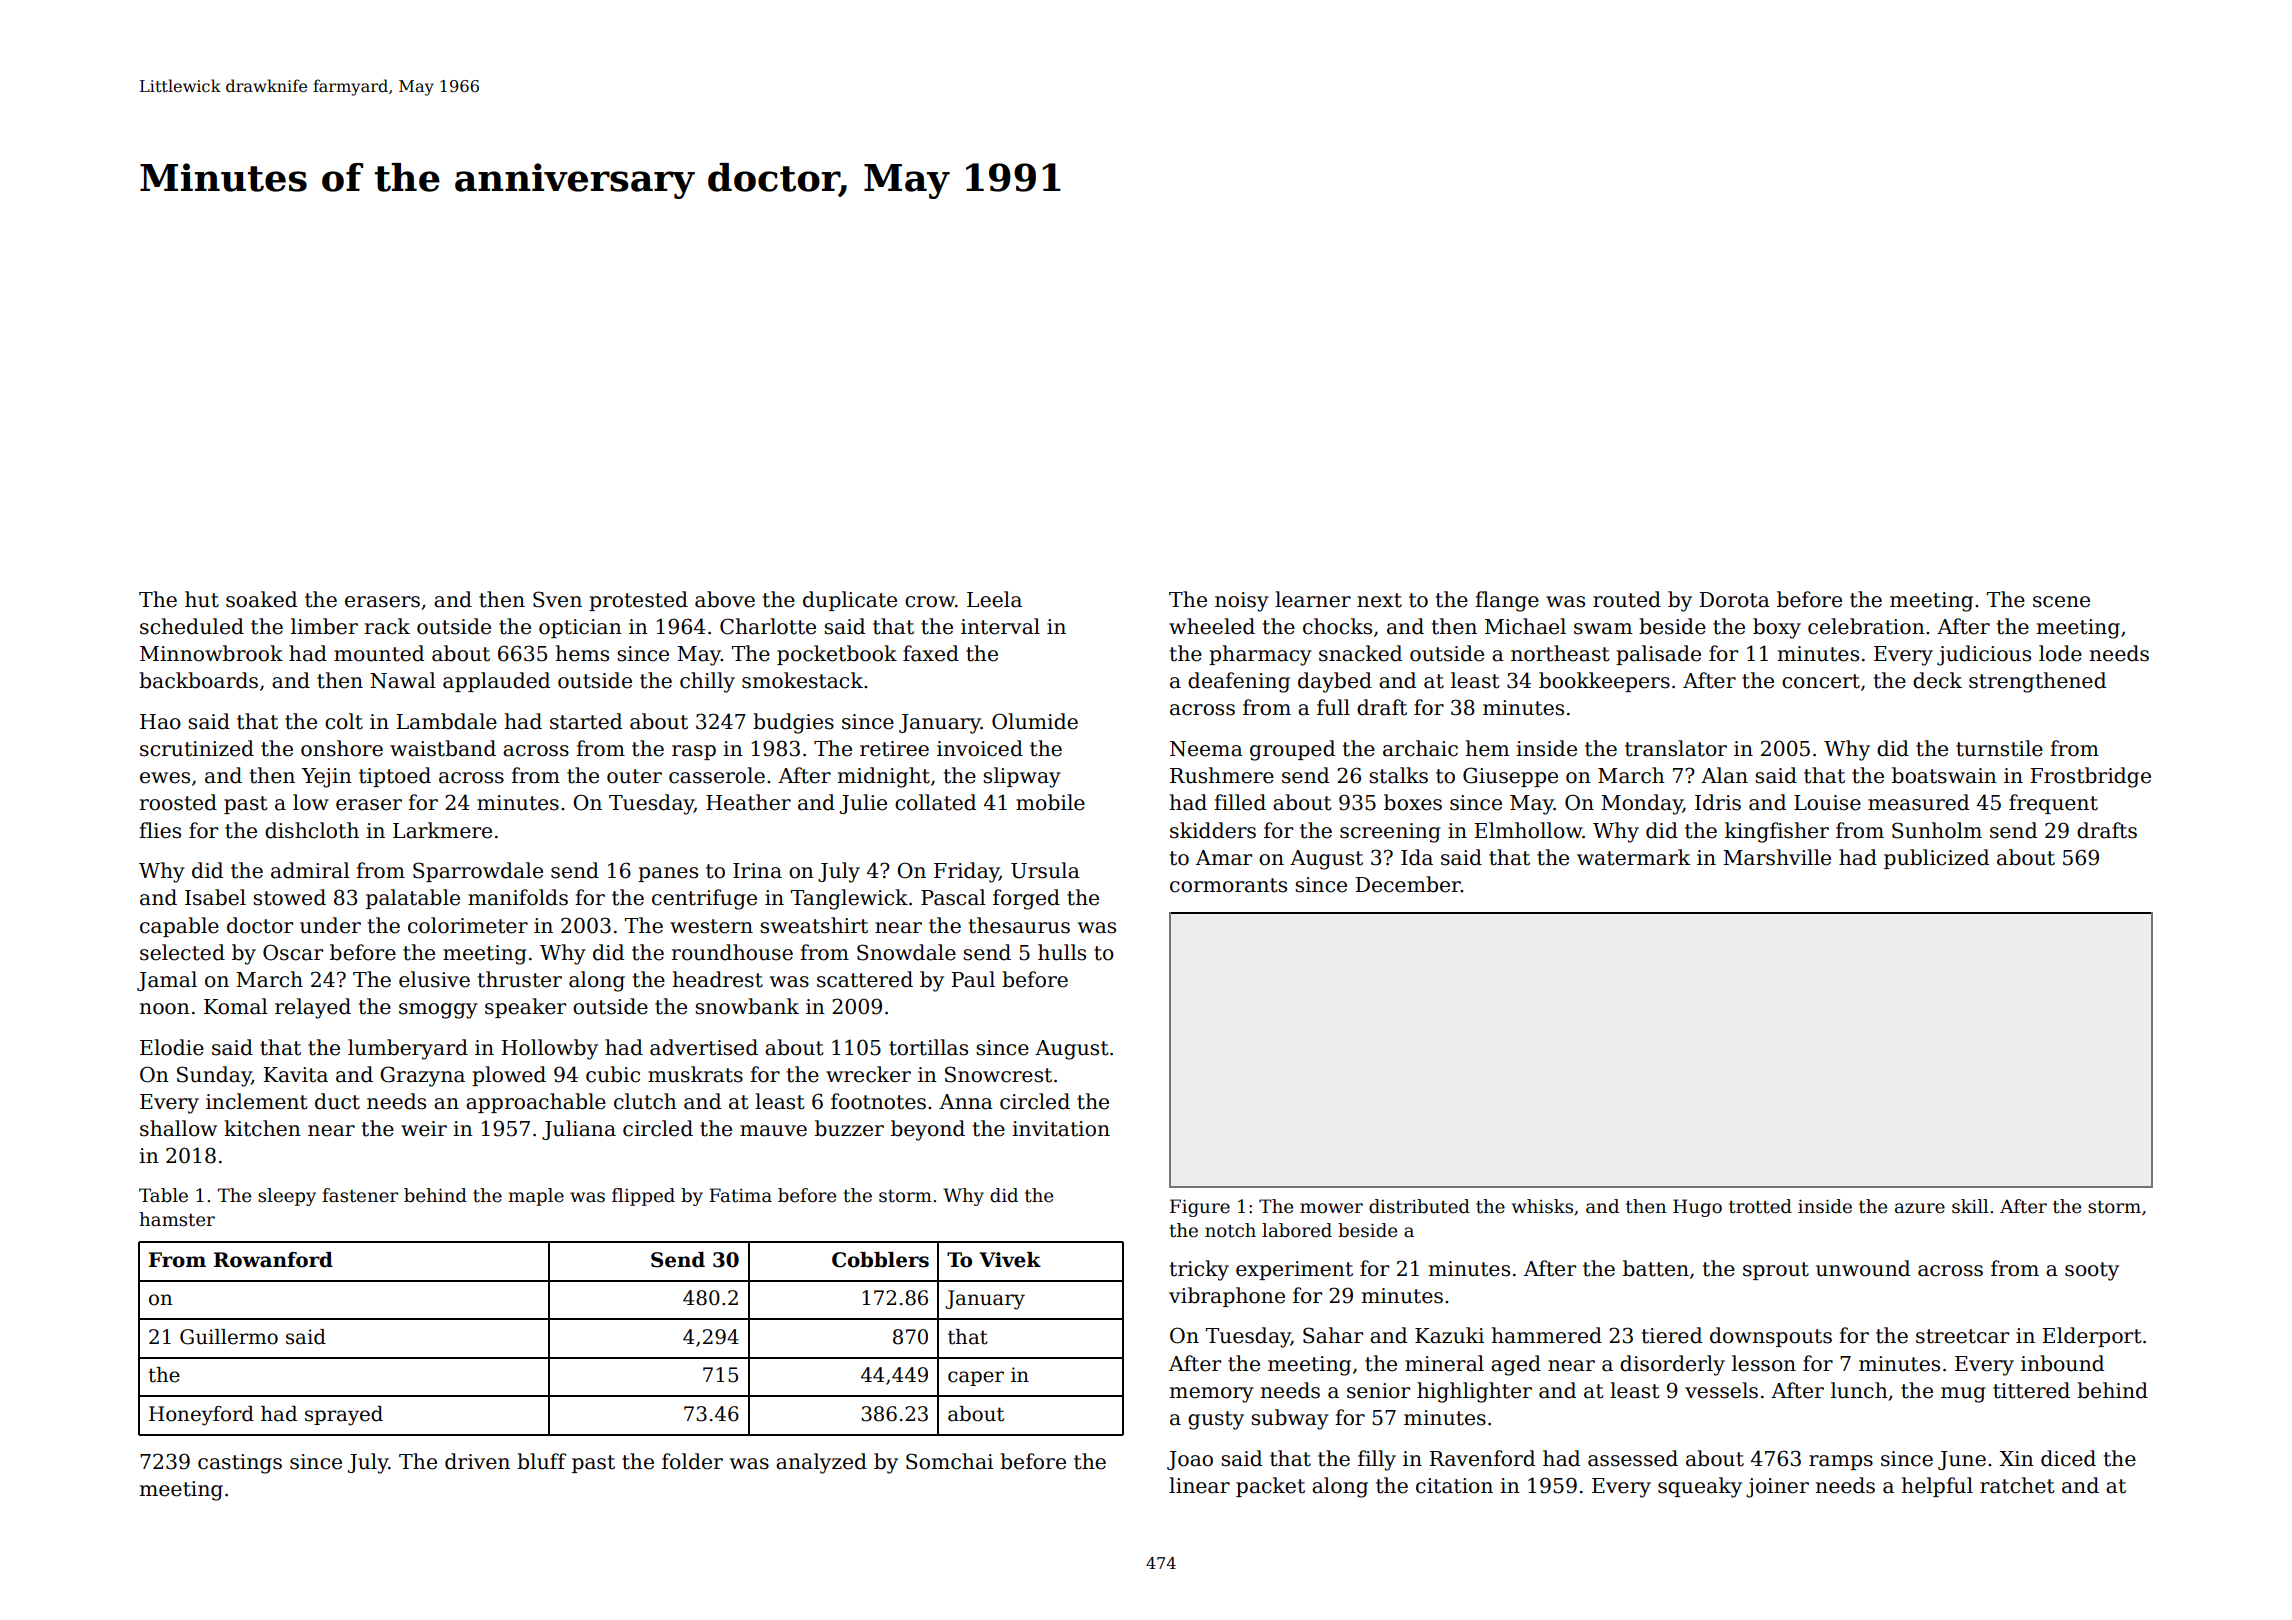 The height and width of the screenshot is (1620, 2292). Describe the element at coordinates (257, 1101) in the screenshot. I see `inclement` at that location.
